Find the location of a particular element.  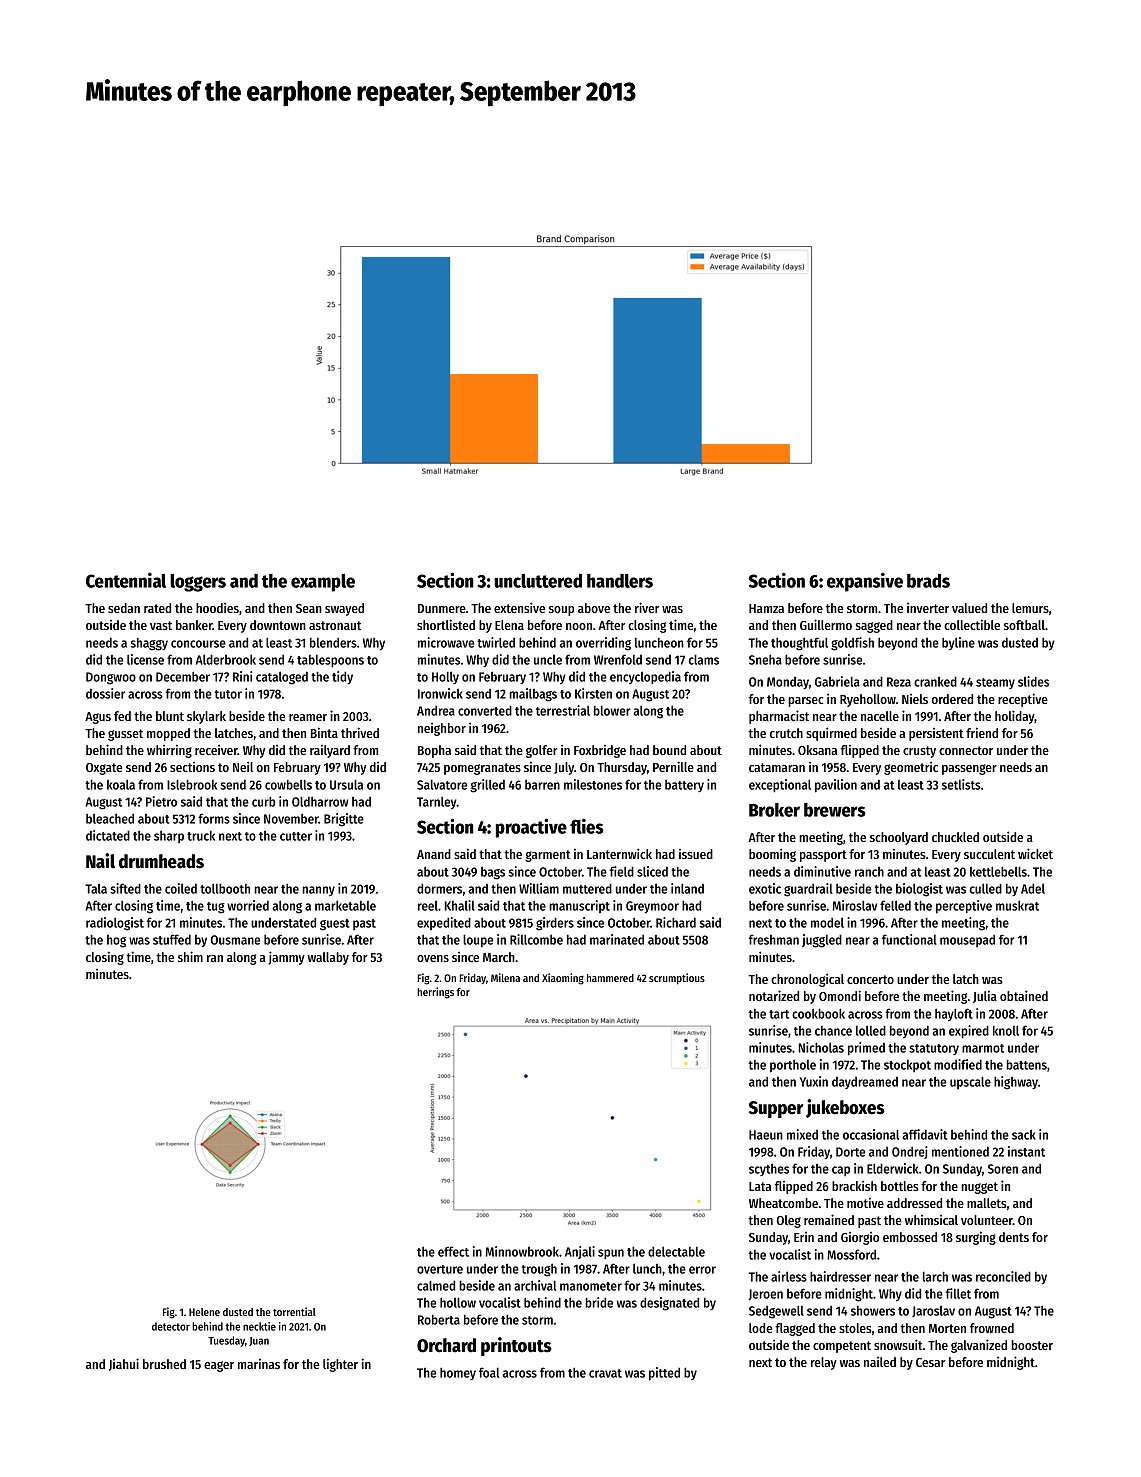

relay is located at coordinates (824, 1363).
